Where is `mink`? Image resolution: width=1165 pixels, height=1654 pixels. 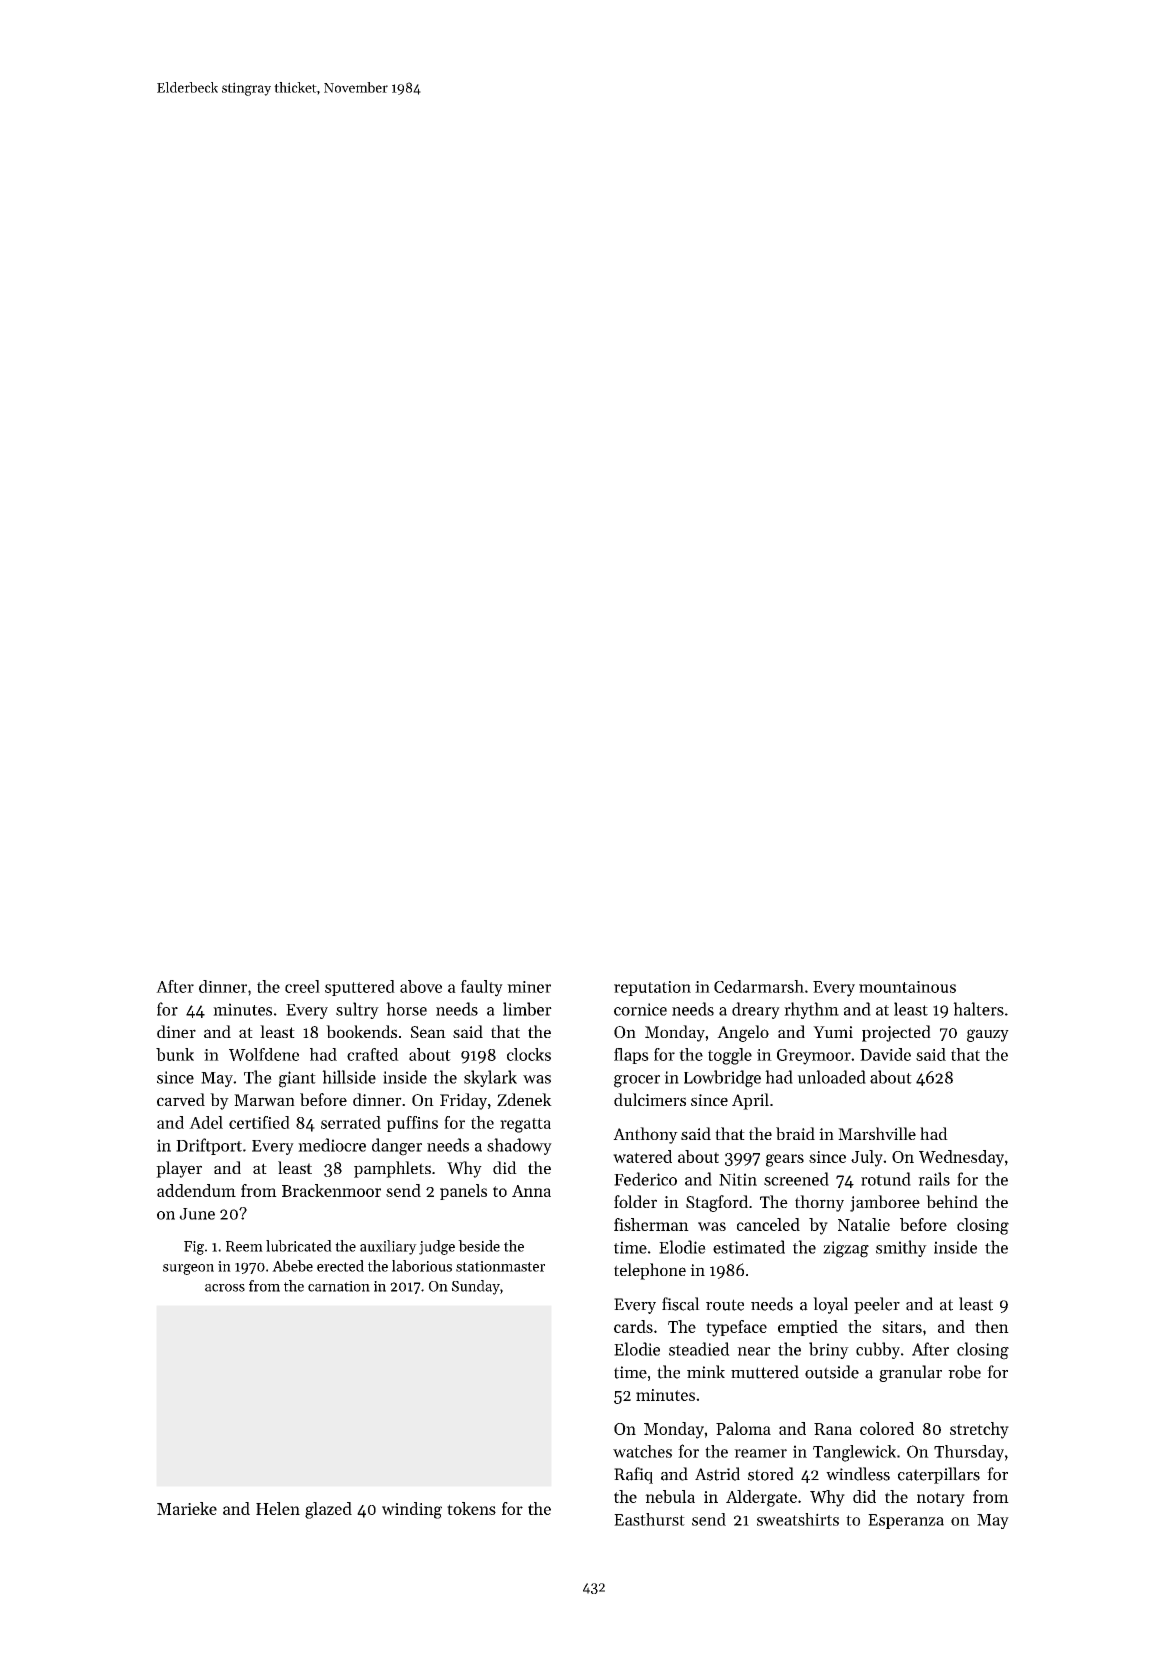 mink is located at coordinates (706, 1371).
